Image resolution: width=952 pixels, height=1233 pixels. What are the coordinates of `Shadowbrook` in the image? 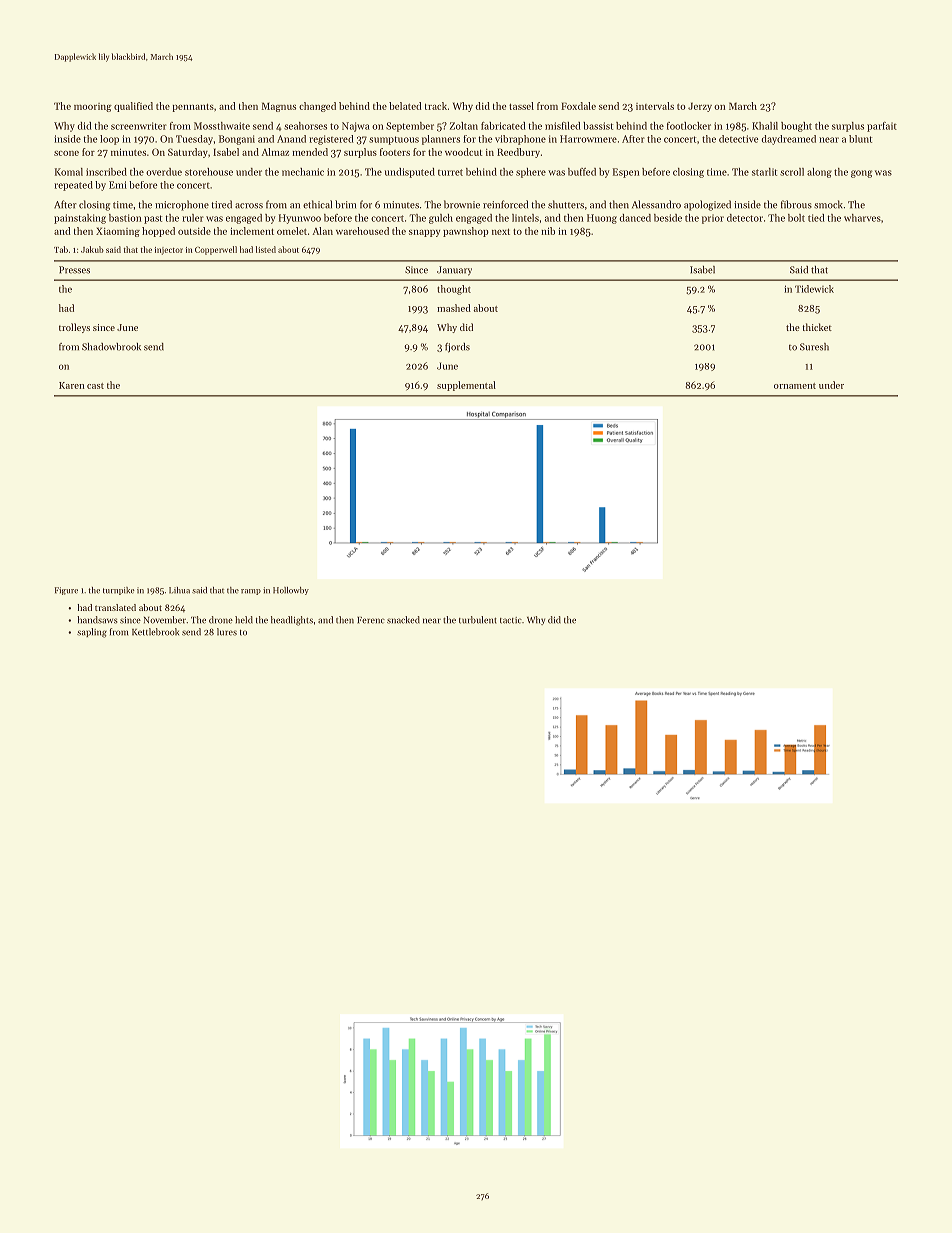 It's located at (111, 347).
